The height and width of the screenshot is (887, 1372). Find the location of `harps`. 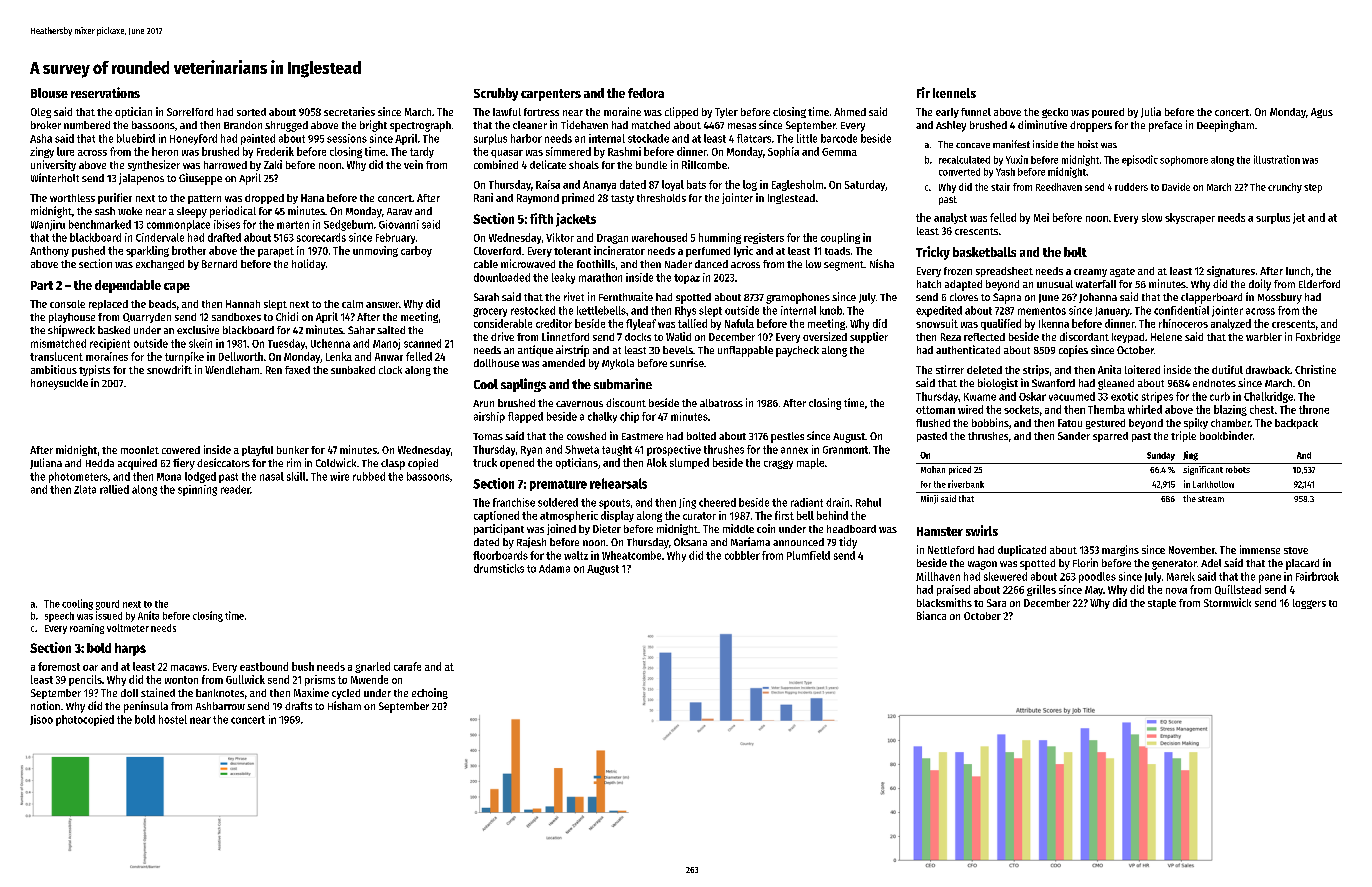

harps is located at coordinates (130, 649).
